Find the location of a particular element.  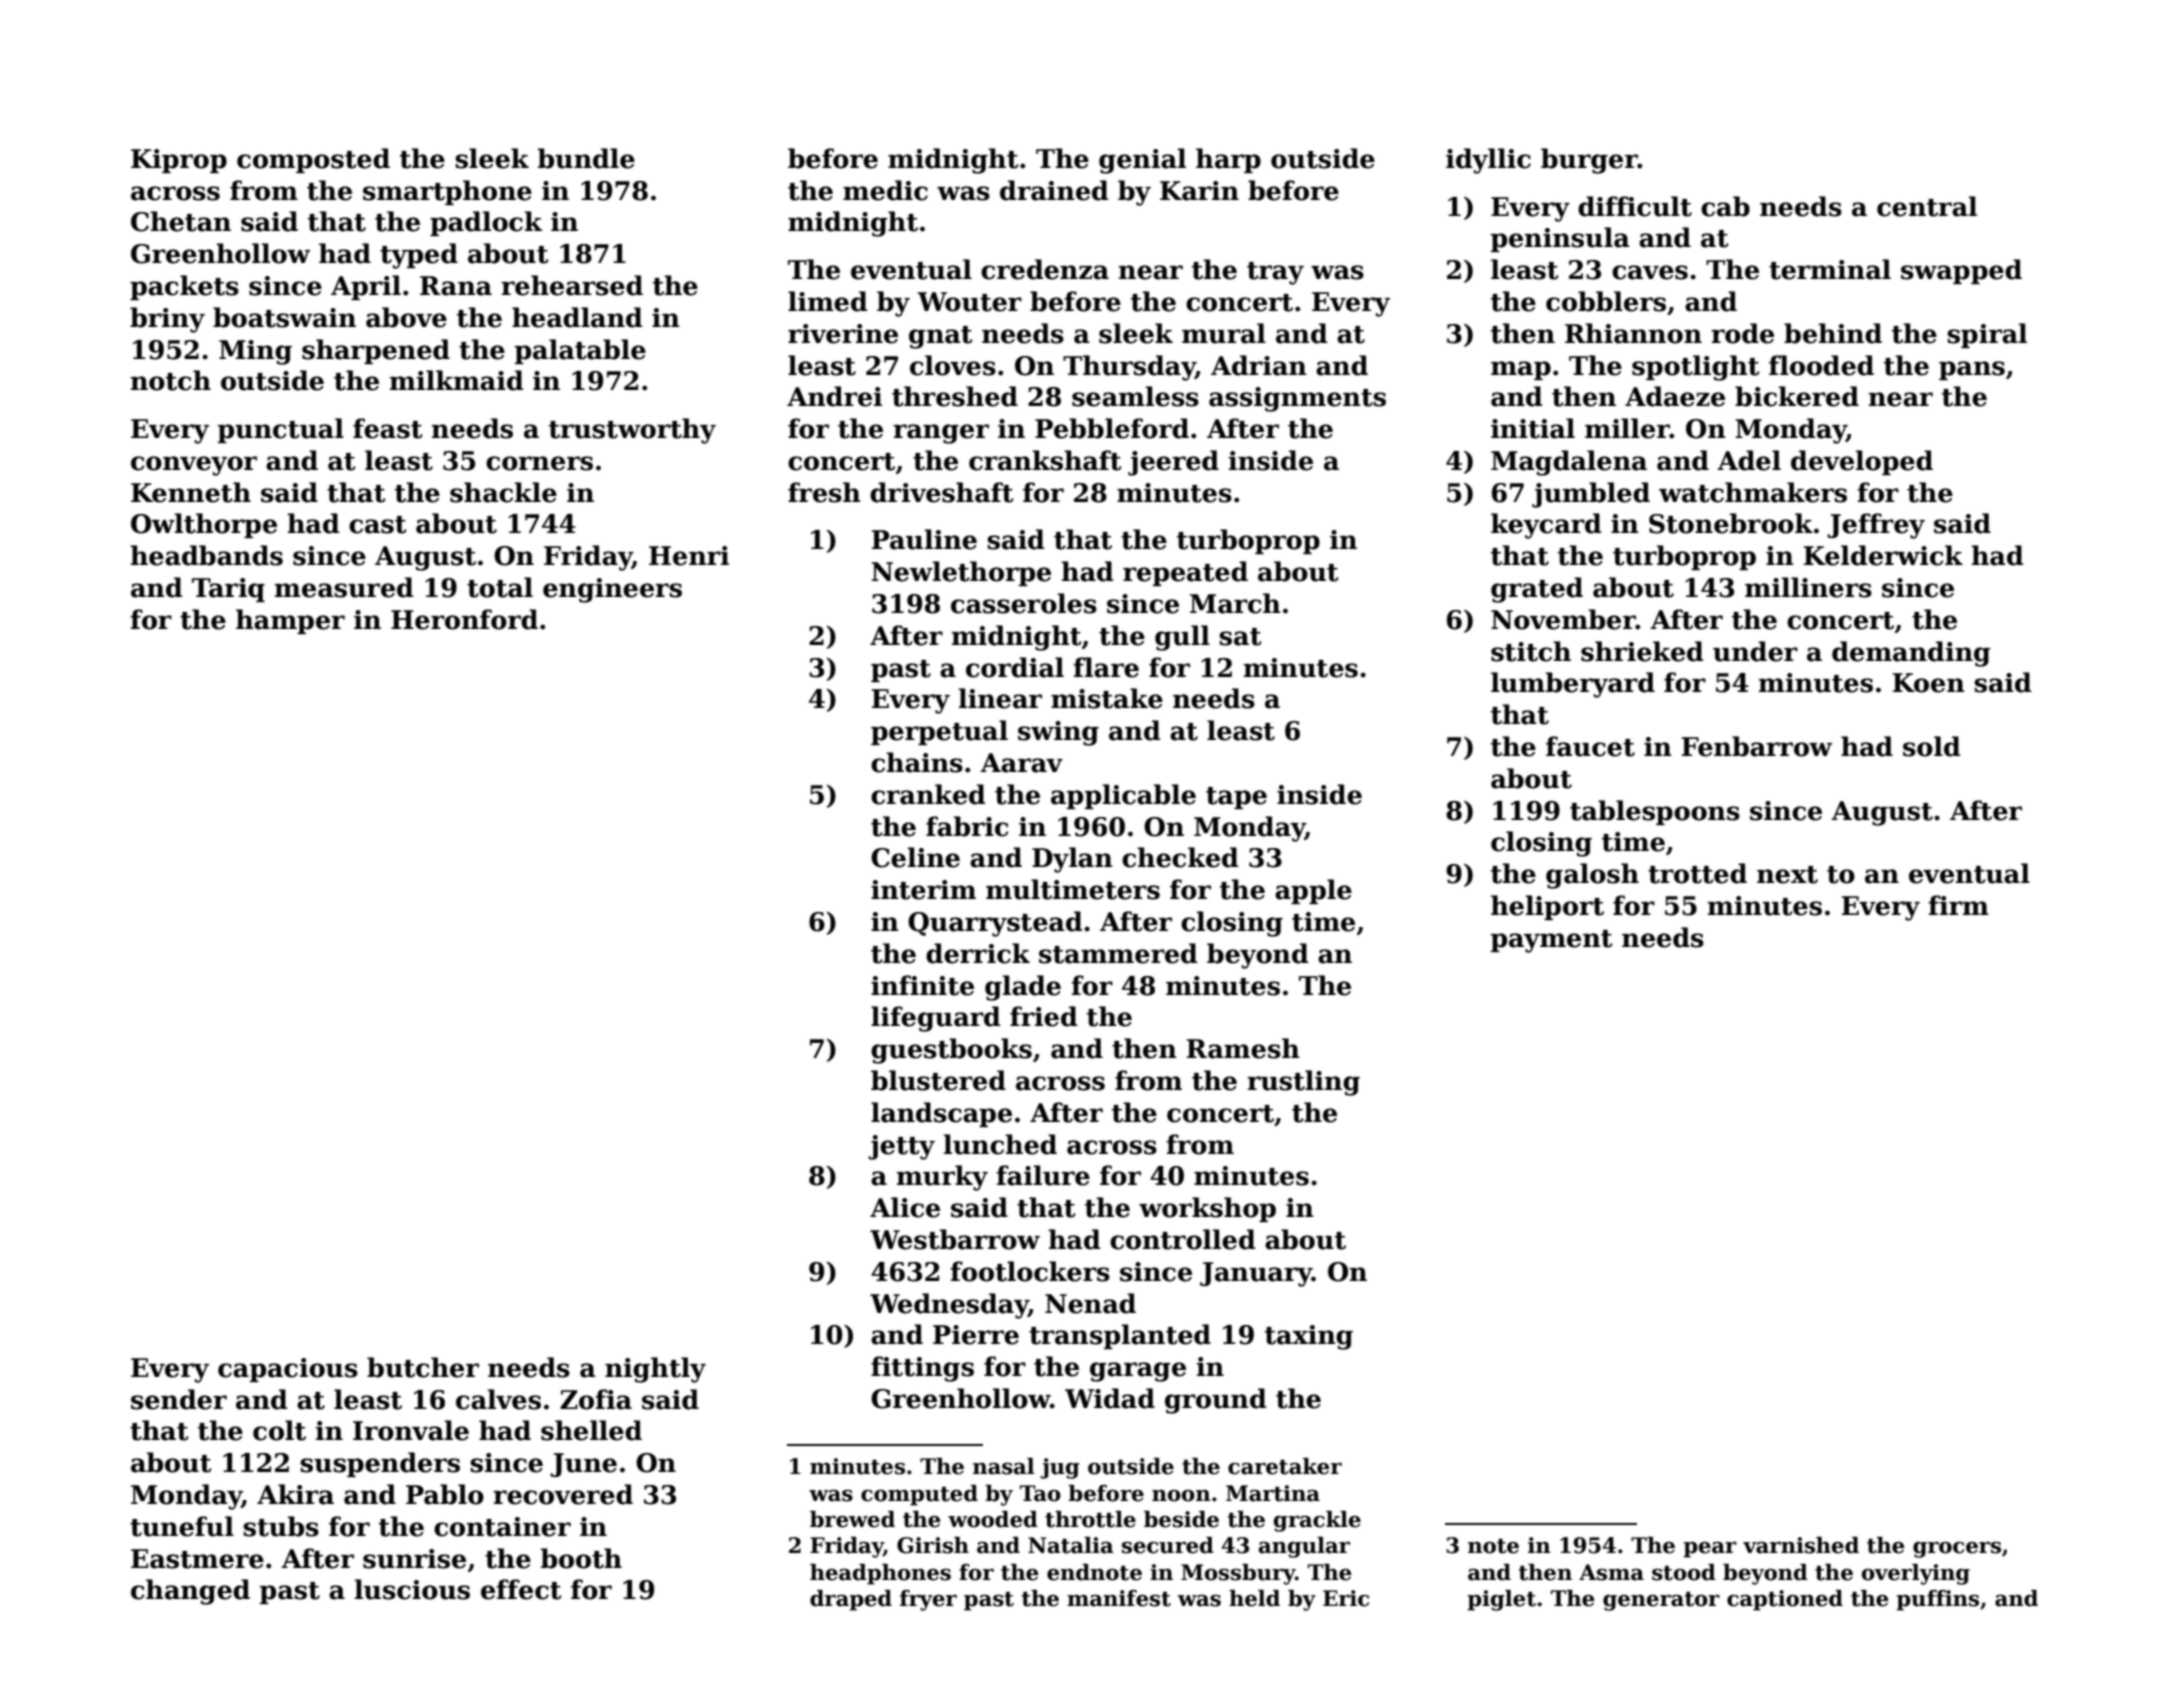

developed is located at coordinates (1862, 462).
